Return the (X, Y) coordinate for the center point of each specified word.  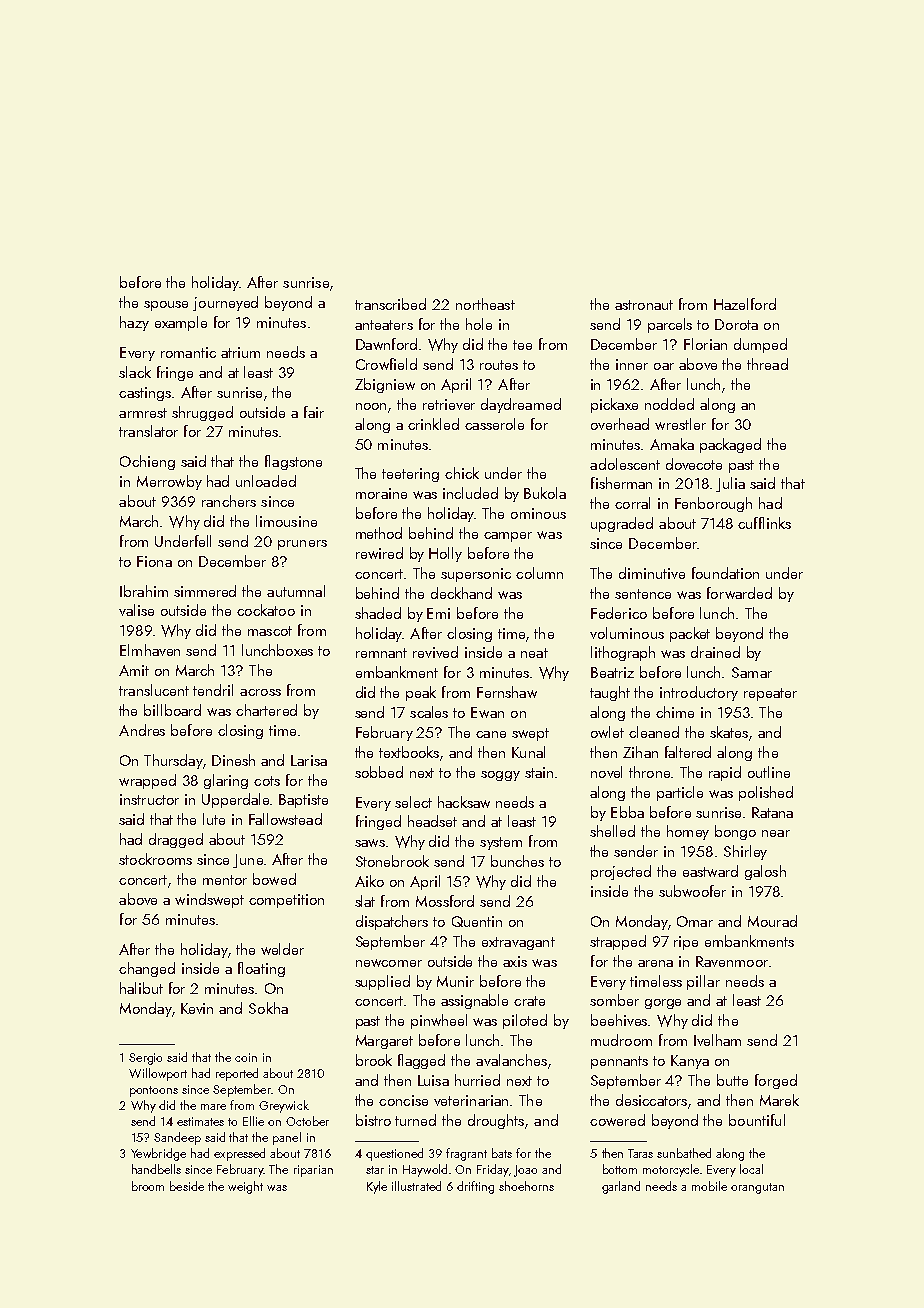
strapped (618, 942)
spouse (166, 306)
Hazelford (745, 304)
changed (147, 969)
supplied (382, 982)
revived (435, 652)
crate (529, 1001)
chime (675, 712)
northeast (485, 304)
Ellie (253, 1121)
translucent (154, 690)
